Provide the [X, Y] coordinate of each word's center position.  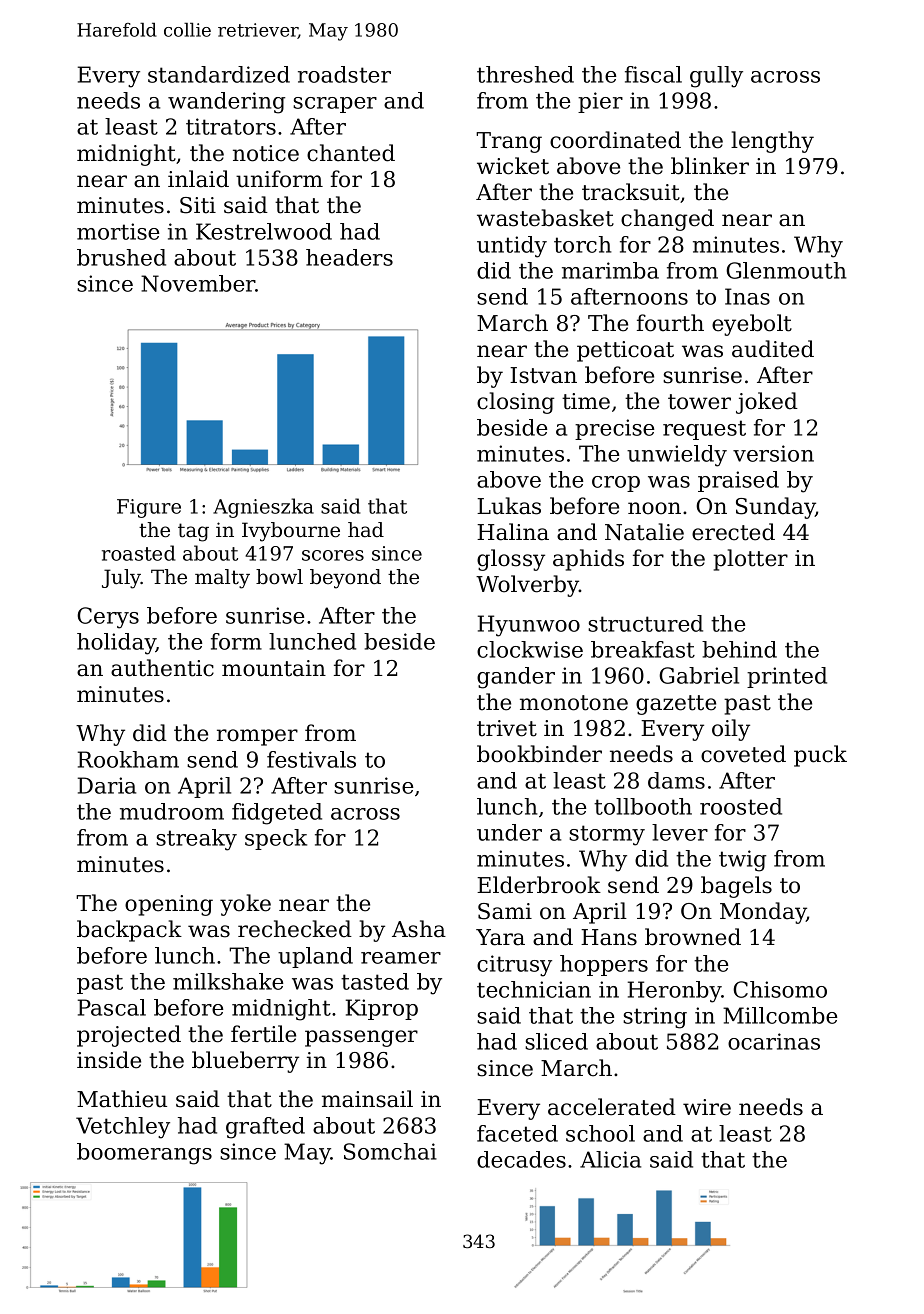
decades [521, 1159]
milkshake [228, 981]
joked [767, 403]
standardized [219, 74]
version [773, 453]
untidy [512, 247]
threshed [525, 74]
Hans [609, 937]
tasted [375, 981]
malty [222, 579]
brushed [121, 257]
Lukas [509, 506]
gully [716, 77]
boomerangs [144, 1154]
